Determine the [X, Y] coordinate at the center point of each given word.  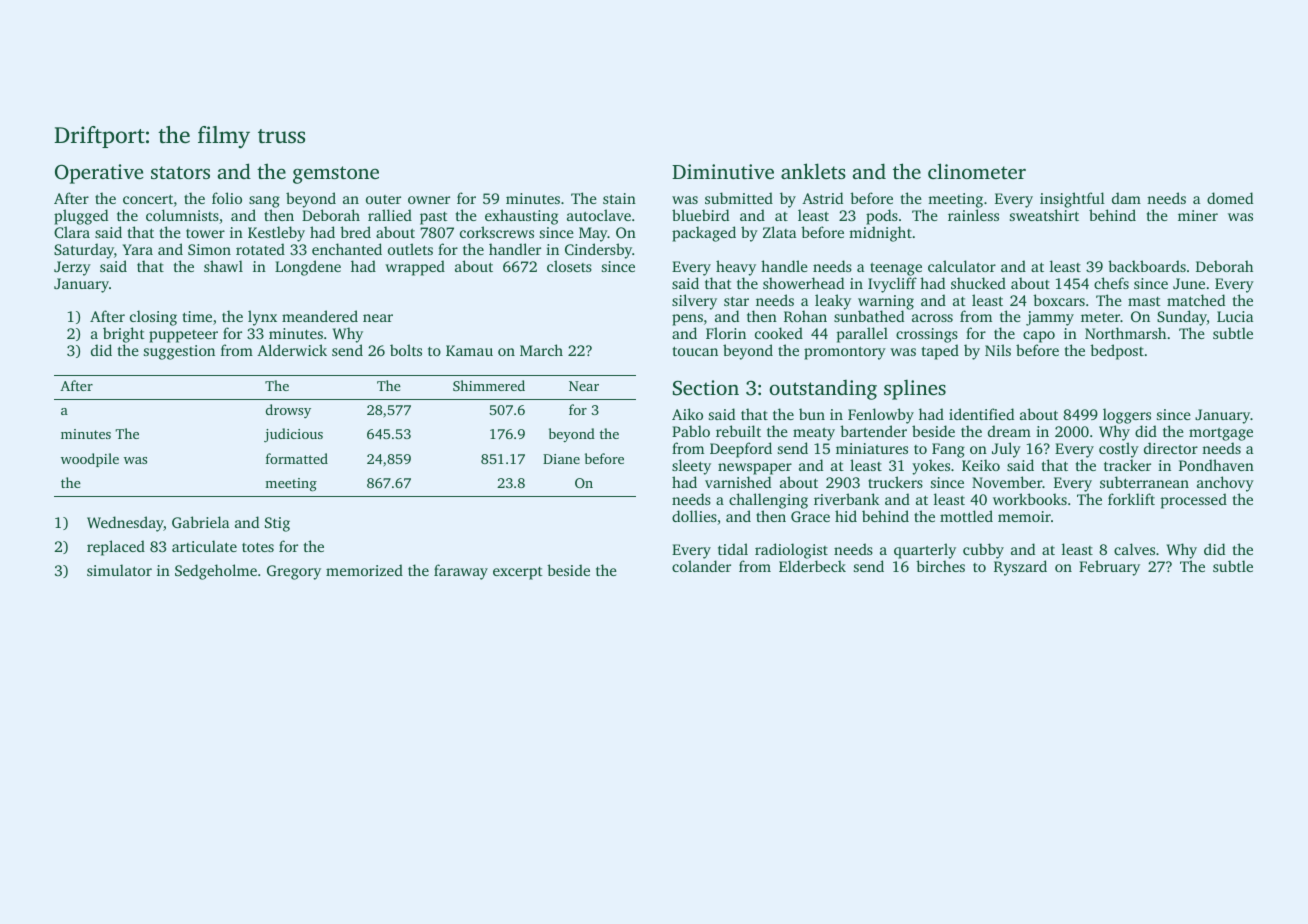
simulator [119, 570]
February [1109, 568]
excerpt [518, 573]
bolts [406, 350]
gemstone [336, 175]
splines [915, 389]
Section [706, 388]
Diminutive [723, 171]
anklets [813, 171]
